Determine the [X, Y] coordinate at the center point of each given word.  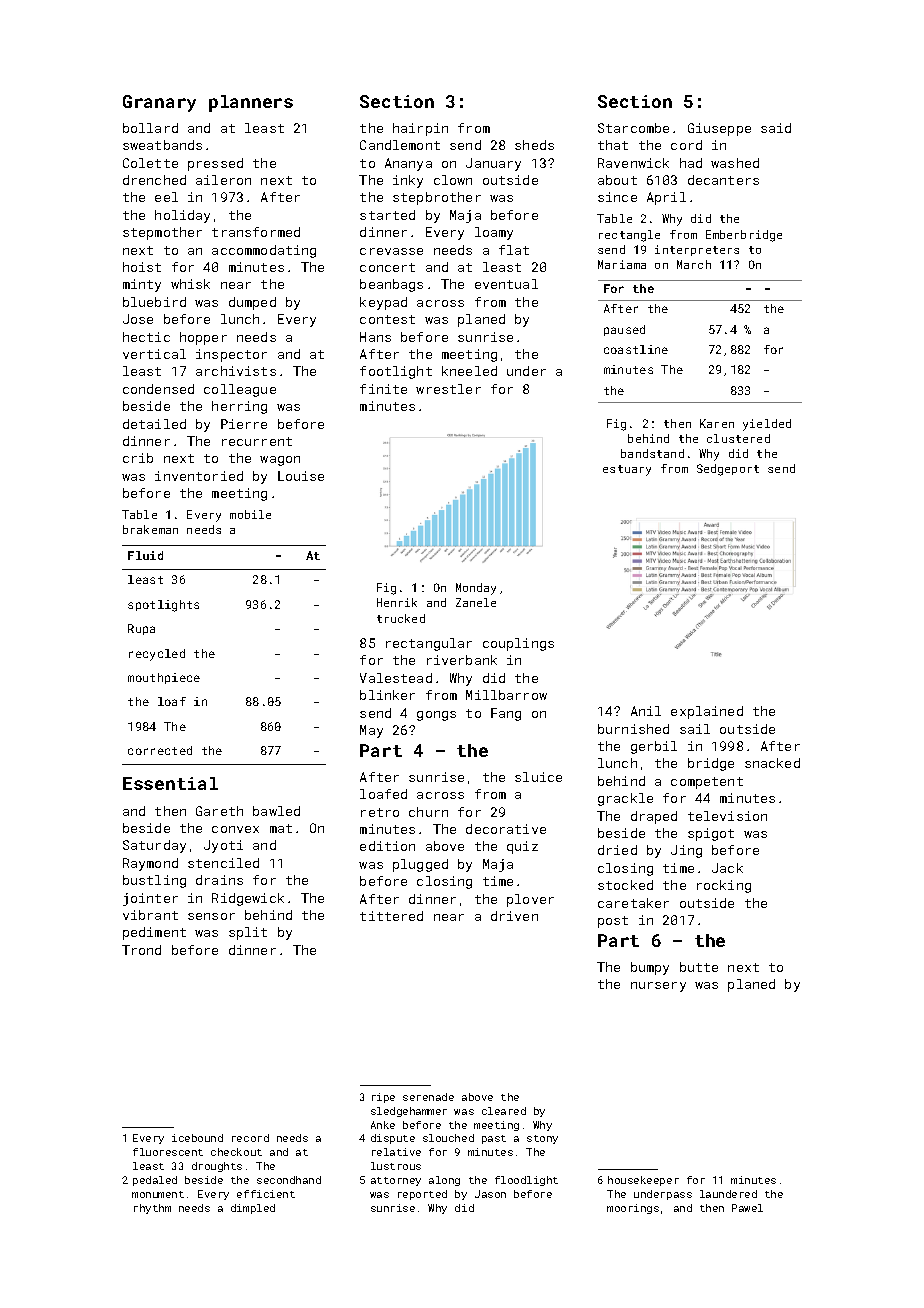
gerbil [654, 747]
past [494, 1139]
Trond [141, 950]
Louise [301, 476]
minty [142, 285]
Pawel [747, 1208]
